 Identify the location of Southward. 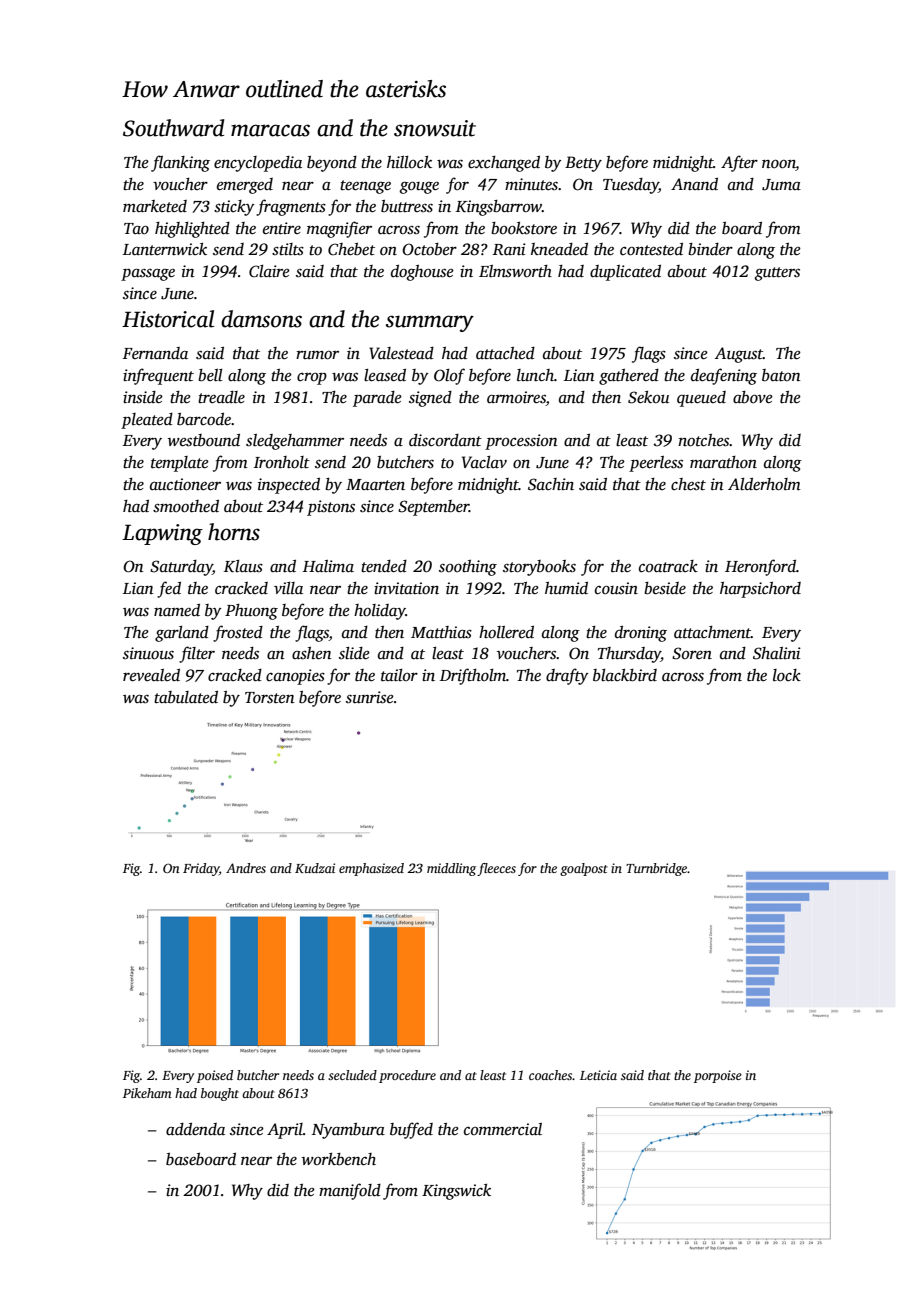
(174, 128).
